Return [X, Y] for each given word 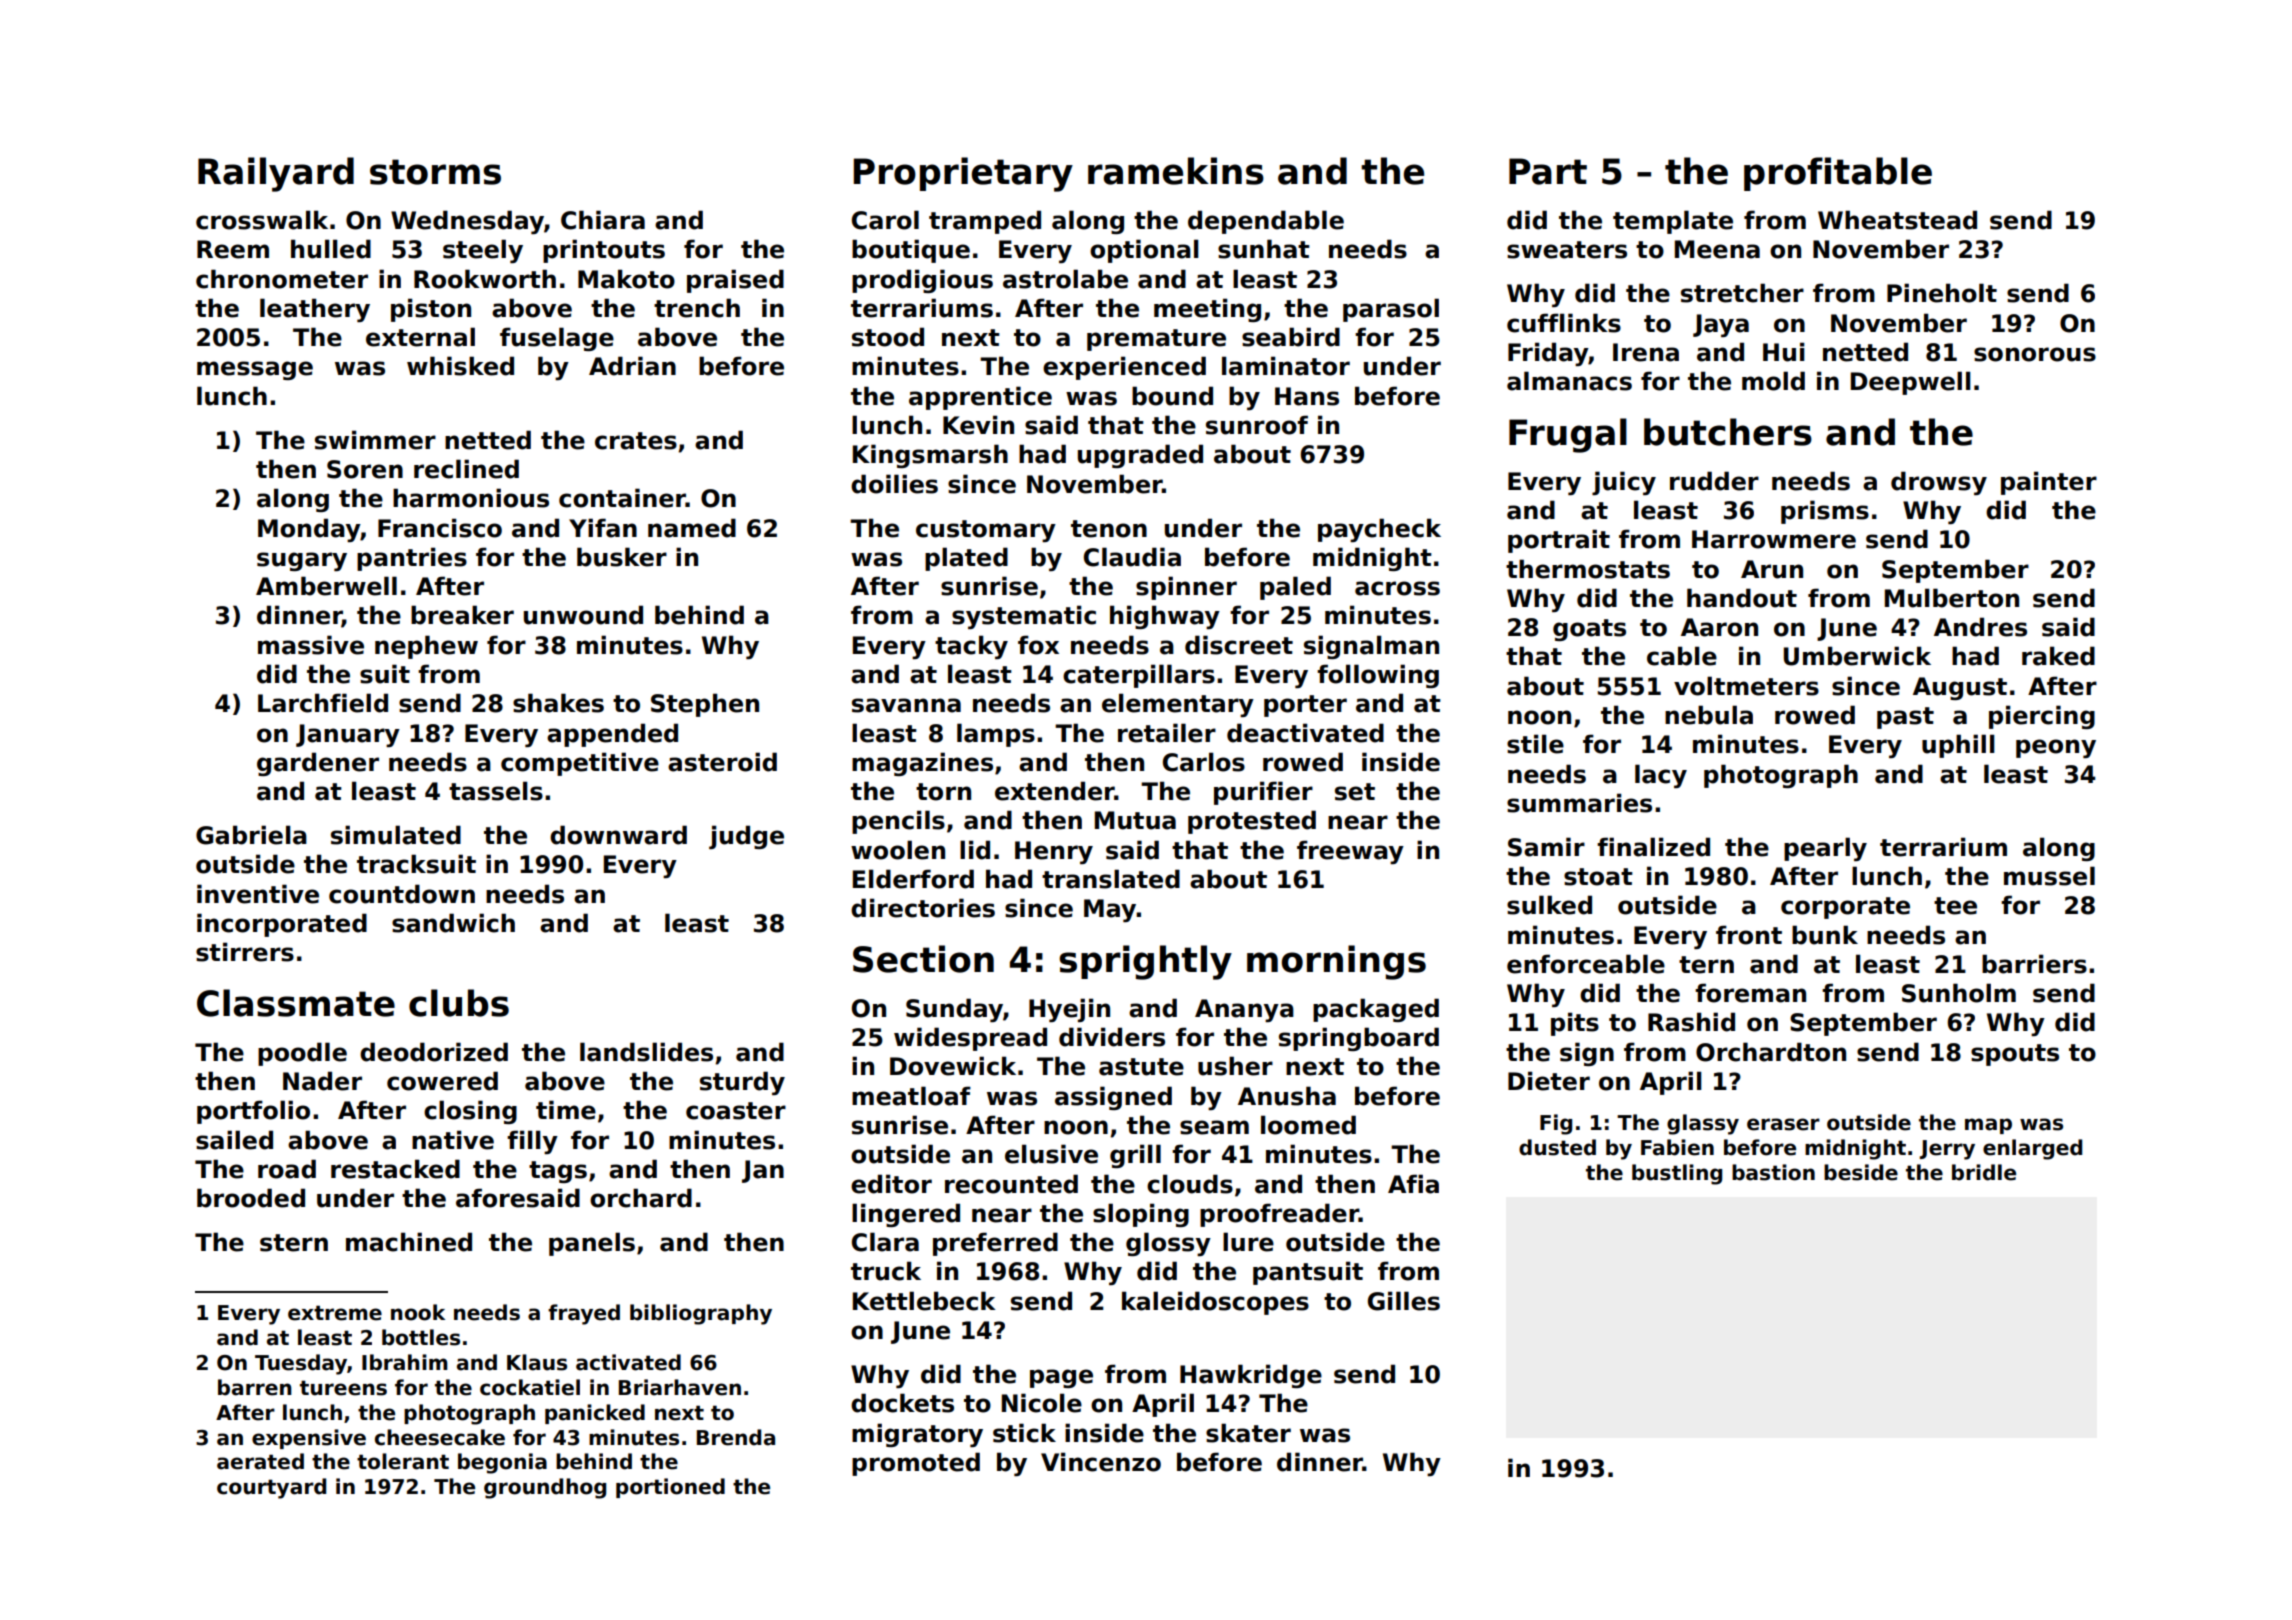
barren [255, 1387]
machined [409, 1242]
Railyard [276, 174]
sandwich [453, 923]
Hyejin [1069, 1010]
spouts [2015, 1055]
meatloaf [911, 1096]
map [1988, 1126]
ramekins [1176, 171]
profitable [1838, 174]
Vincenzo [1101, 1462]
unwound [583, 615]
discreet [1239, 645]
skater [1248, 1433]
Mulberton [1952, 598]
